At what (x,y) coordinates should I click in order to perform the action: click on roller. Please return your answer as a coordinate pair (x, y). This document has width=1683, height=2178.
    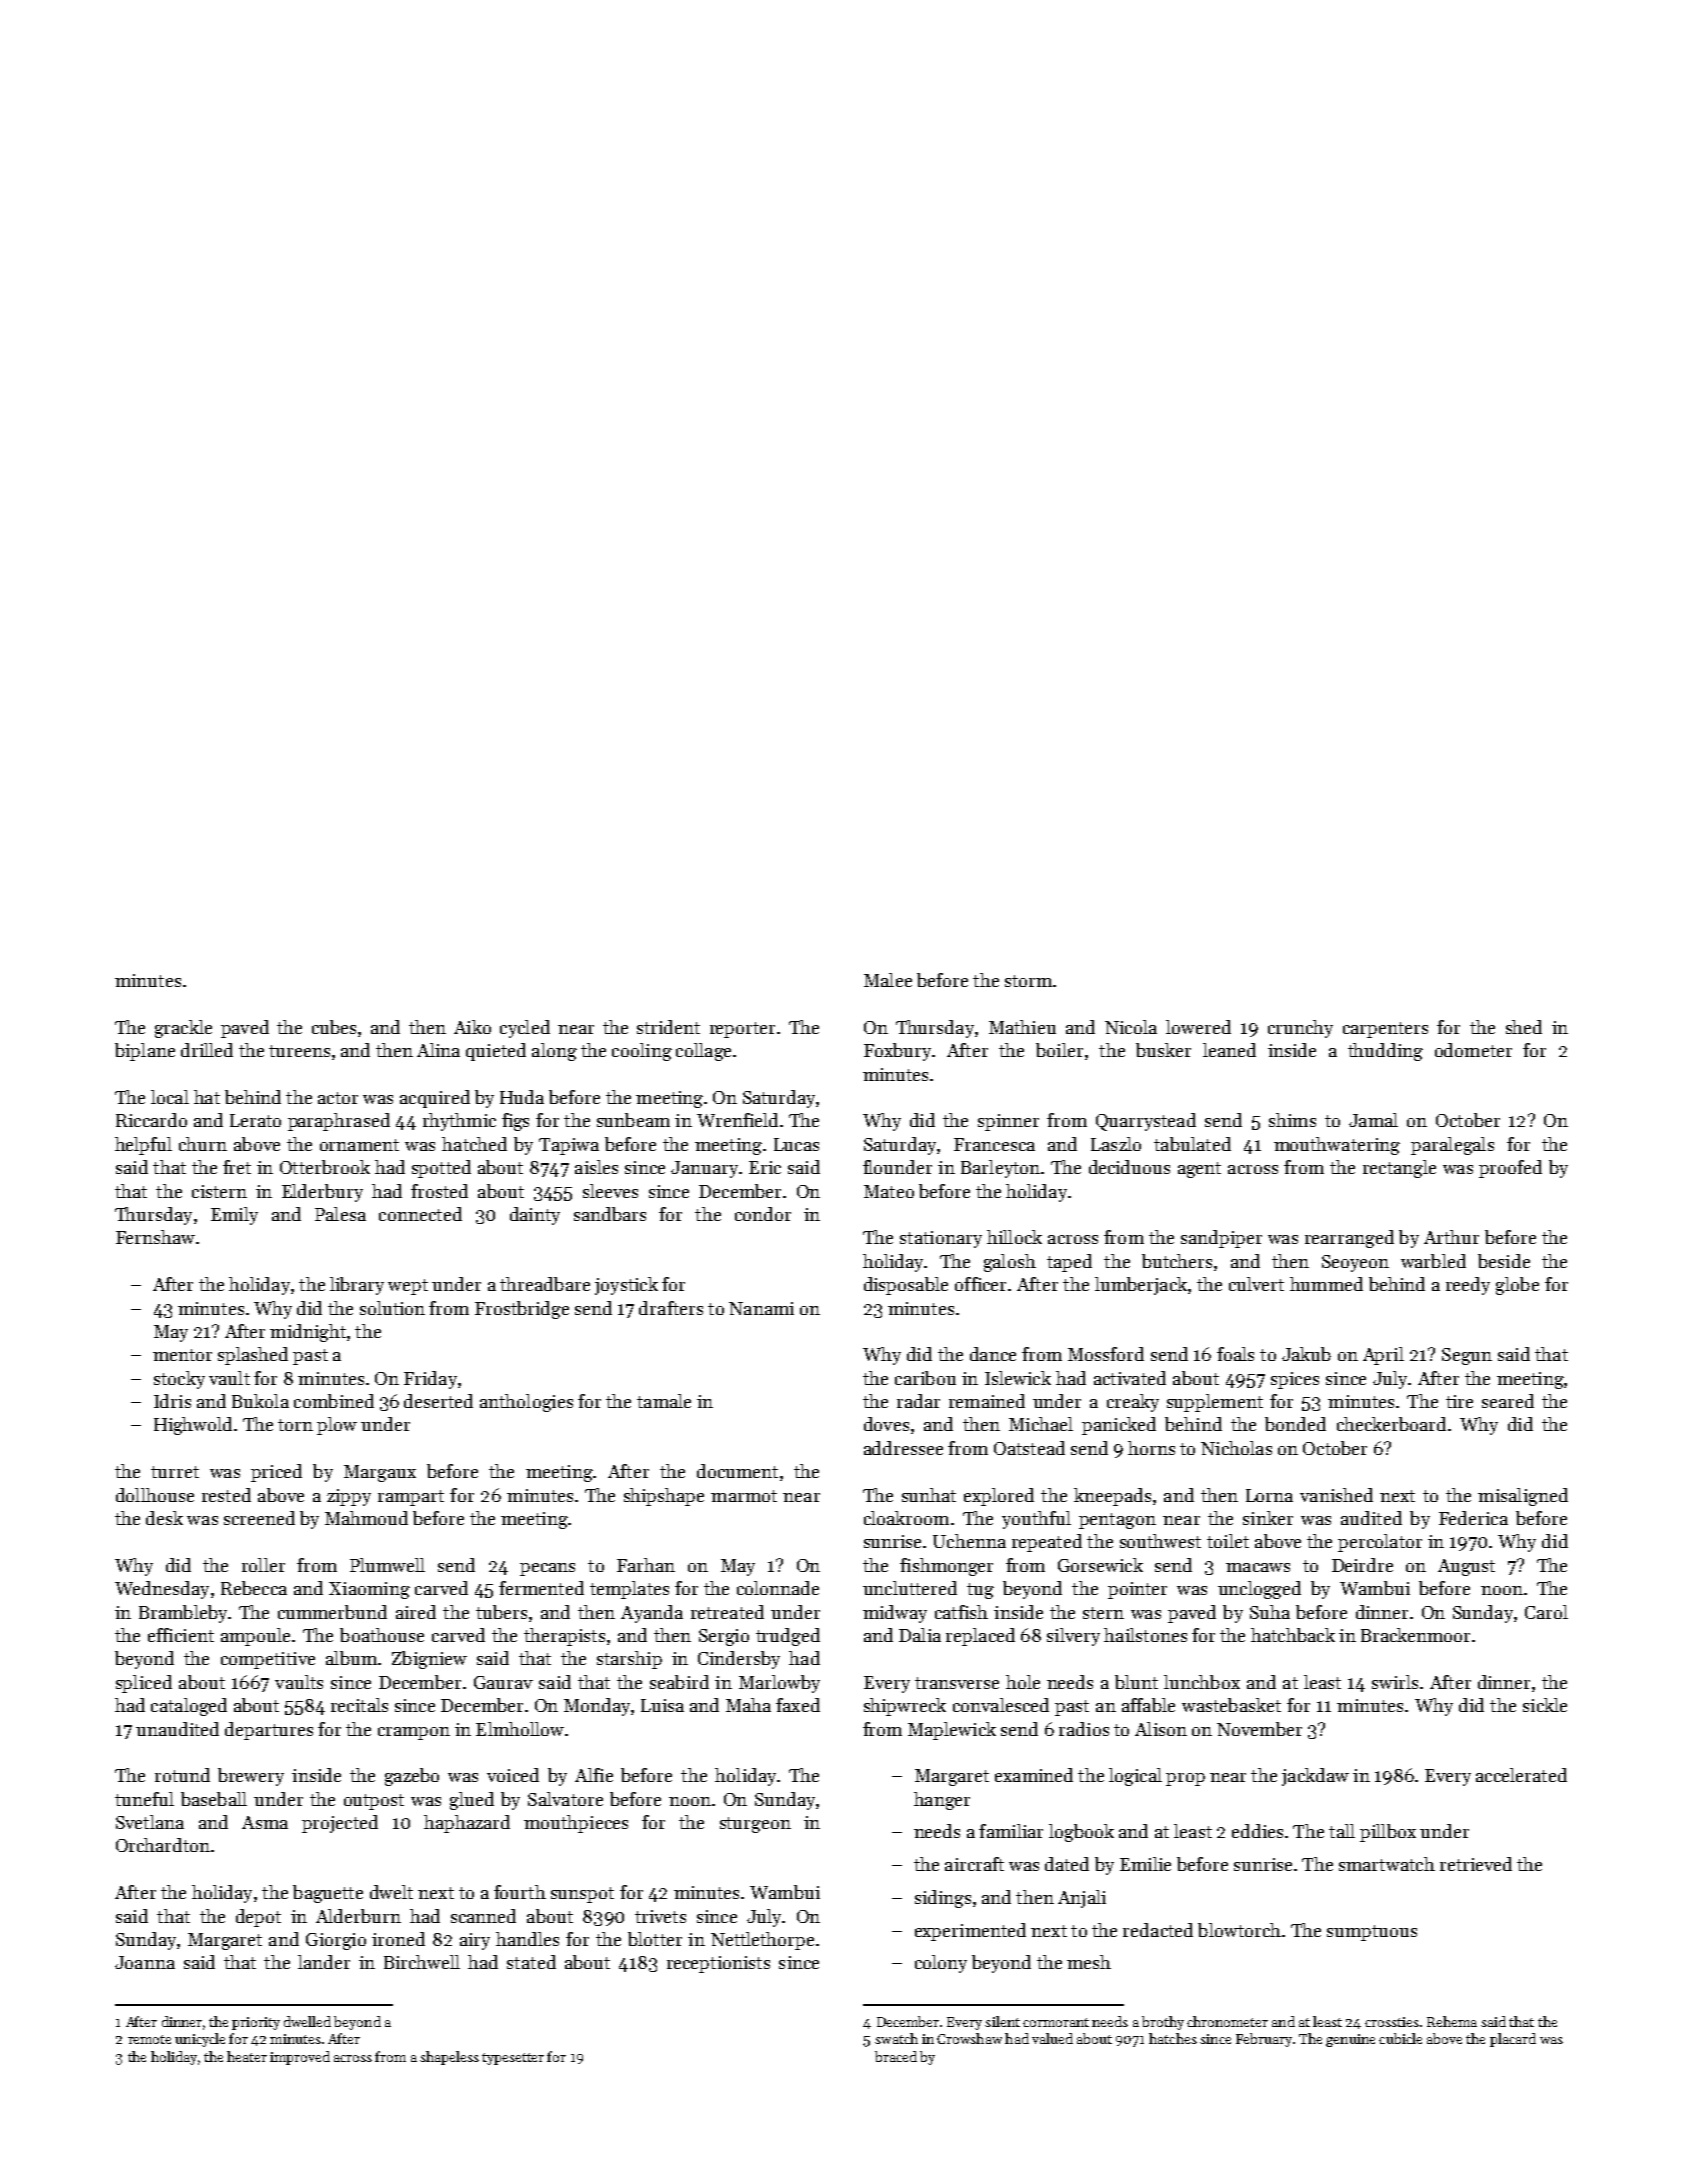
    Looking at the image, I should click on (263, 1565).
